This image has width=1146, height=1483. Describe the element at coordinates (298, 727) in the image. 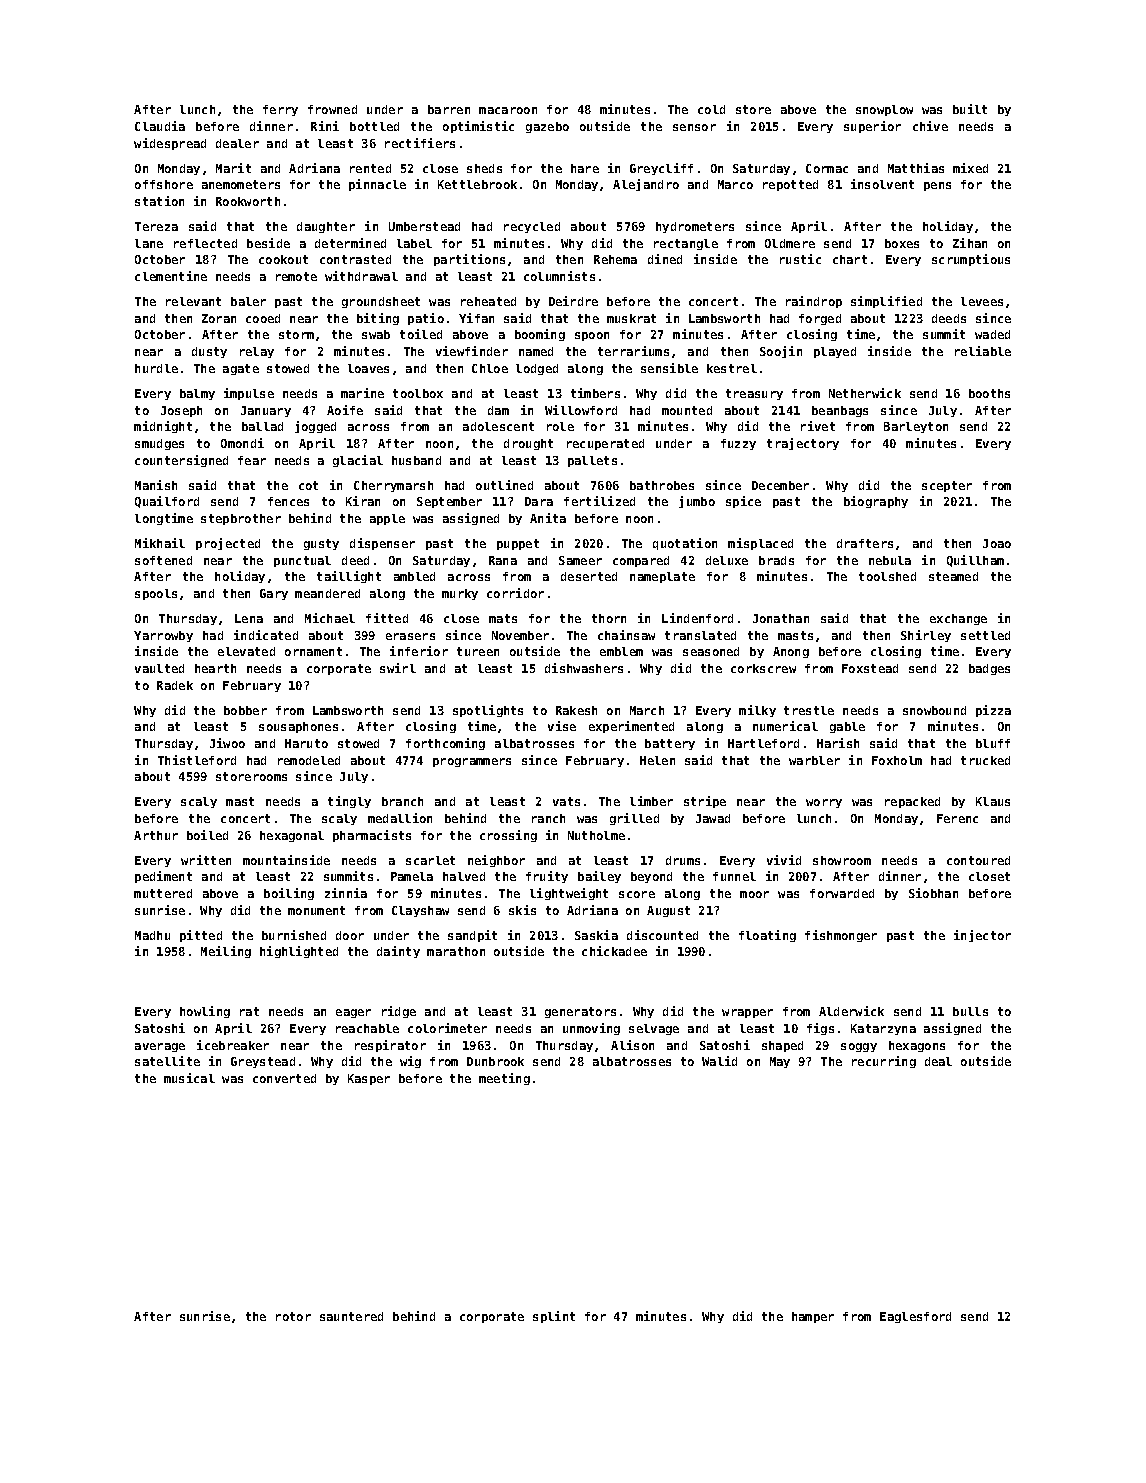

I see `sousaphones` at that location.
